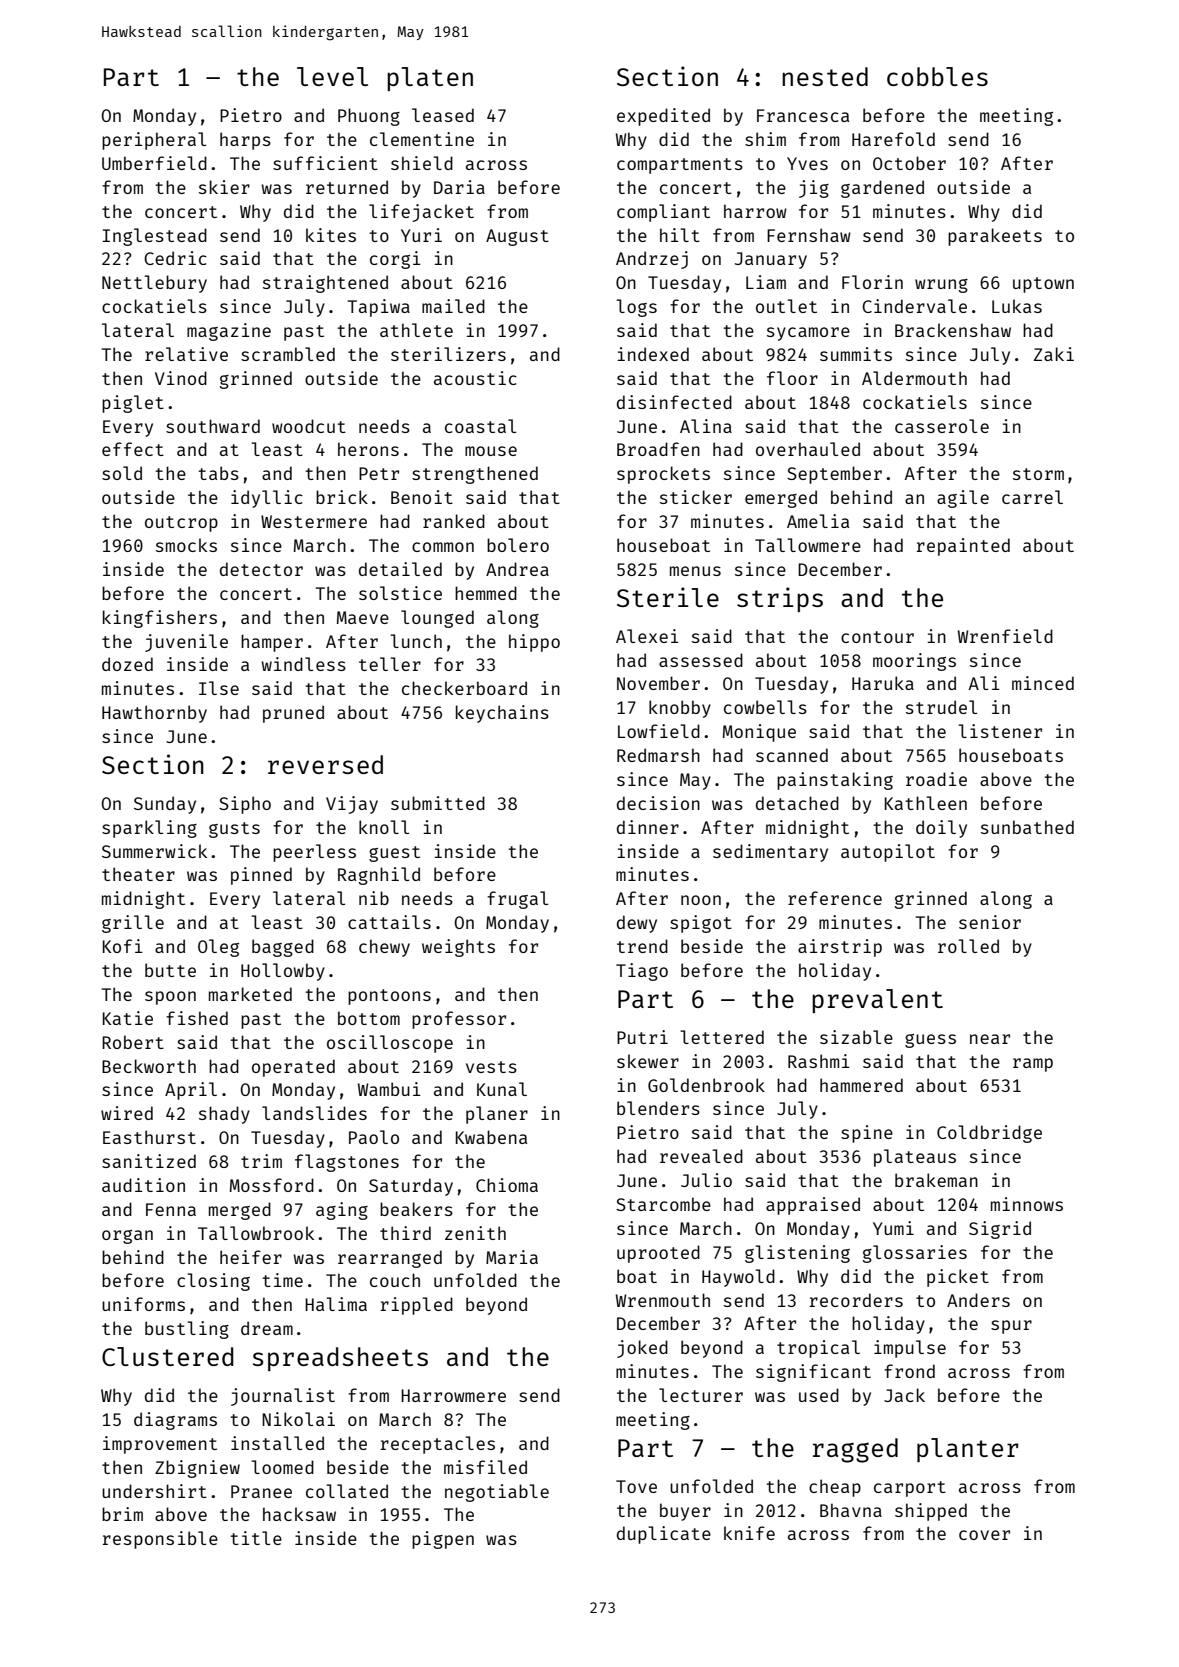 The width and height of the document is (1179, 1667). Describe the element at coordinates (430, 79) in the document. I see `platen` at that location.
